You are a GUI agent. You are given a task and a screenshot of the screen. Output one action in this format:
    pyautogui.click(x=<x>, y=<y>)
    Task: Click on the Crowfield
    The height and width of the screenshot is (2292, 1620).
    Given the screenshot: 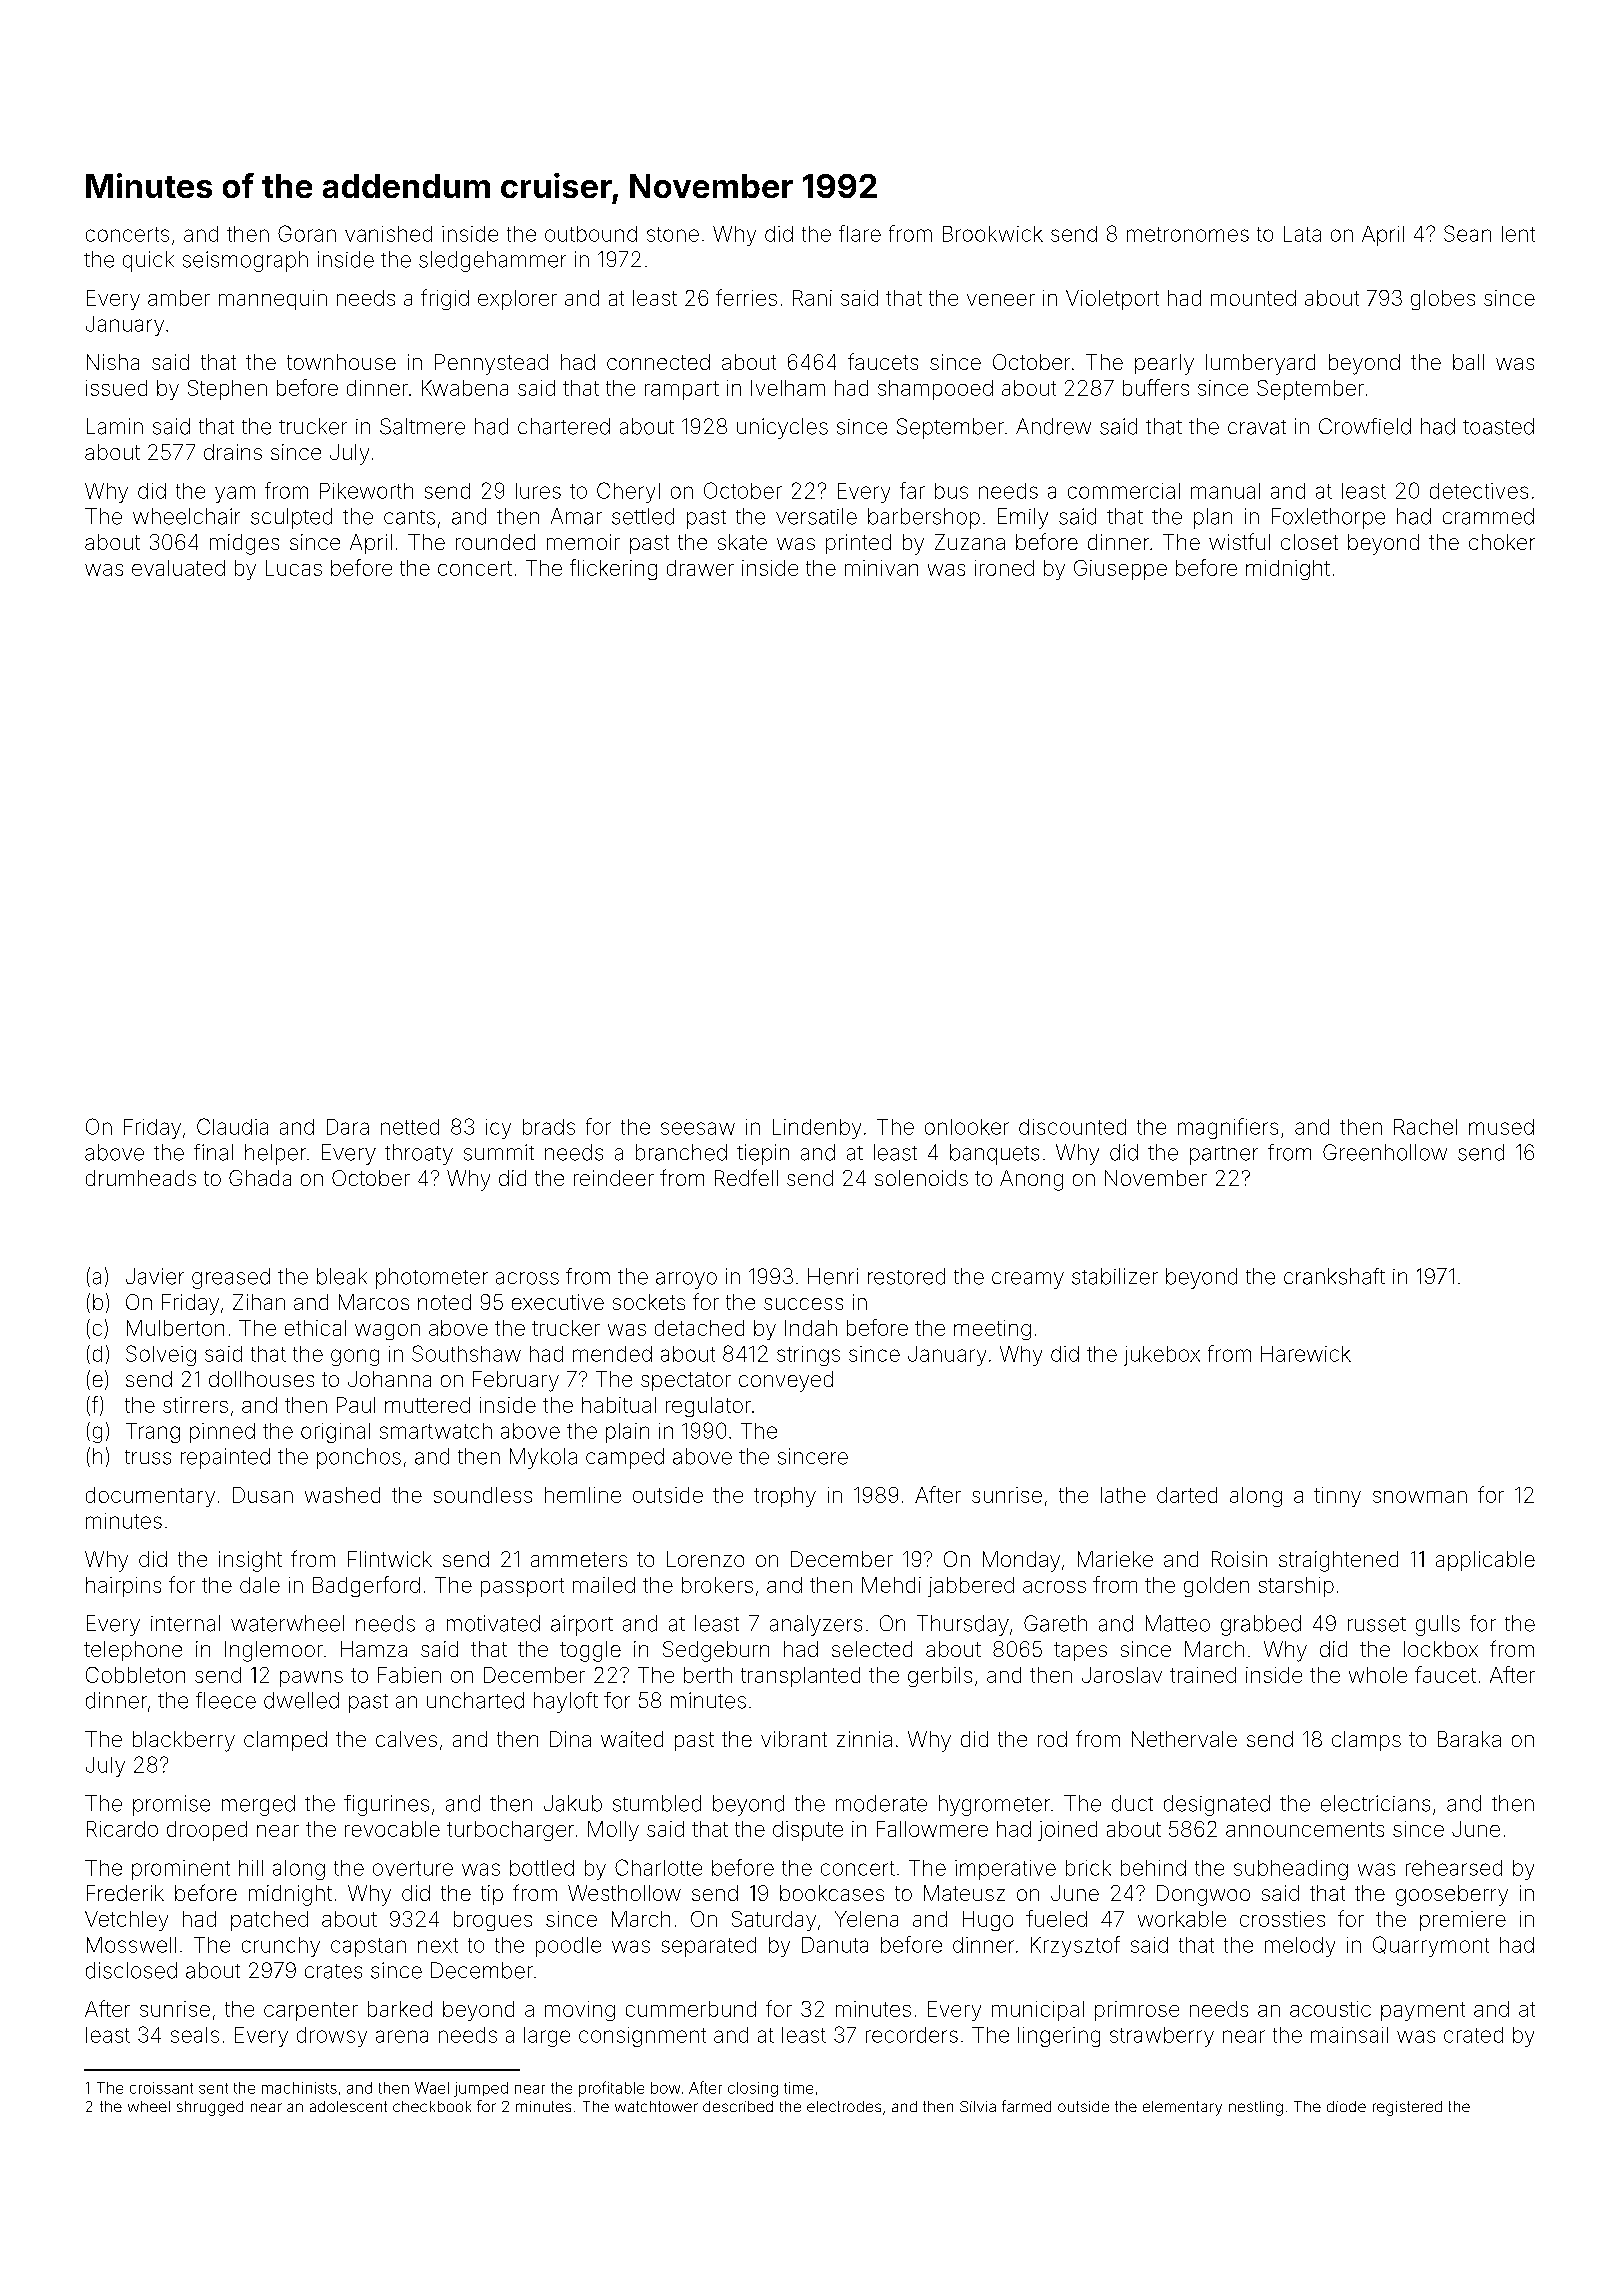 What is the action you would take?
    pyautogui.click(x=1365, y=426)
